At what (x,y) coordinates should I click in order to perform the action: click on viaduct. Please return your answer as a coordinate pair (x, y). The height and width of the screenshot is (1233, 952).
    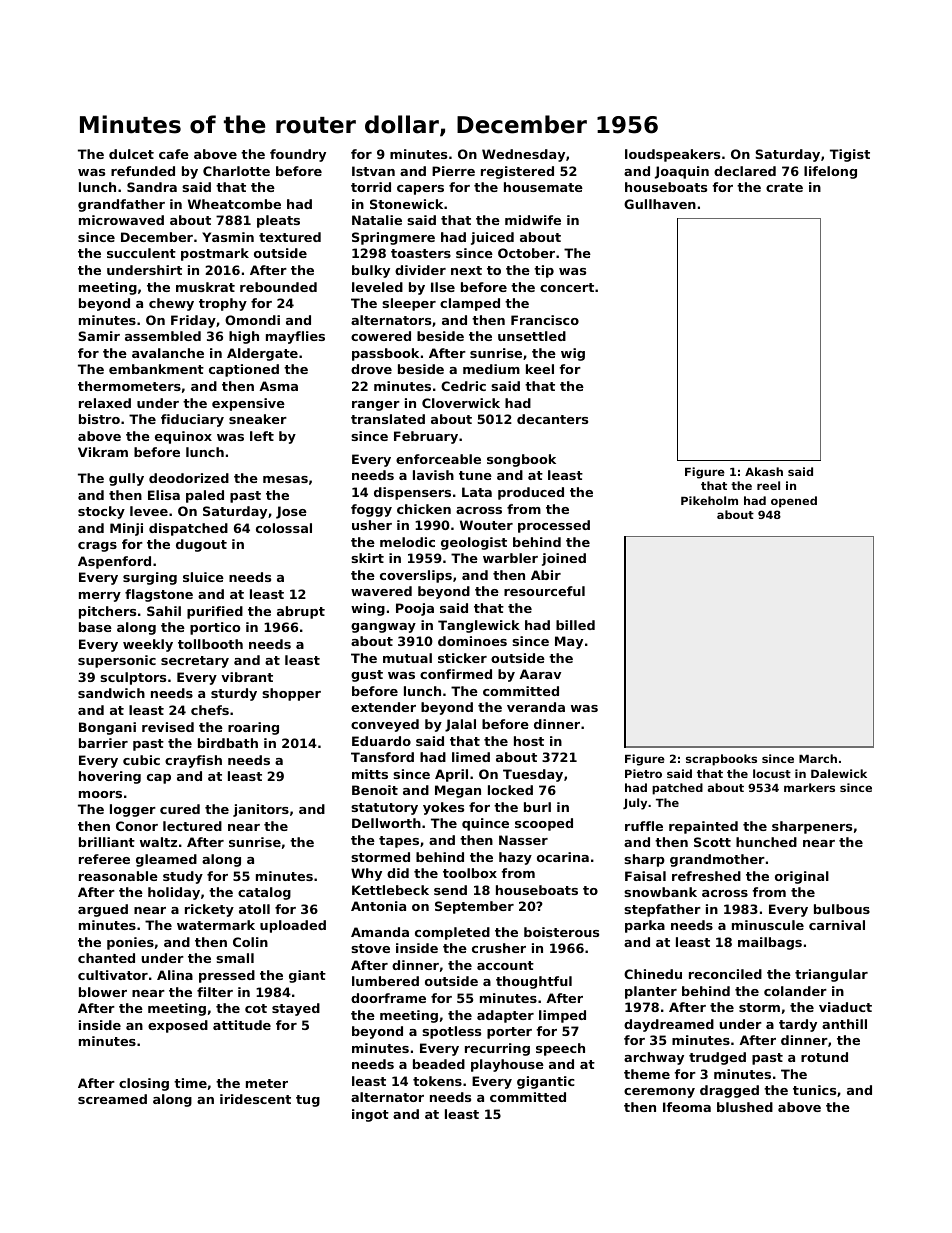
    Looking at the image, I should click on (845, 1007).
